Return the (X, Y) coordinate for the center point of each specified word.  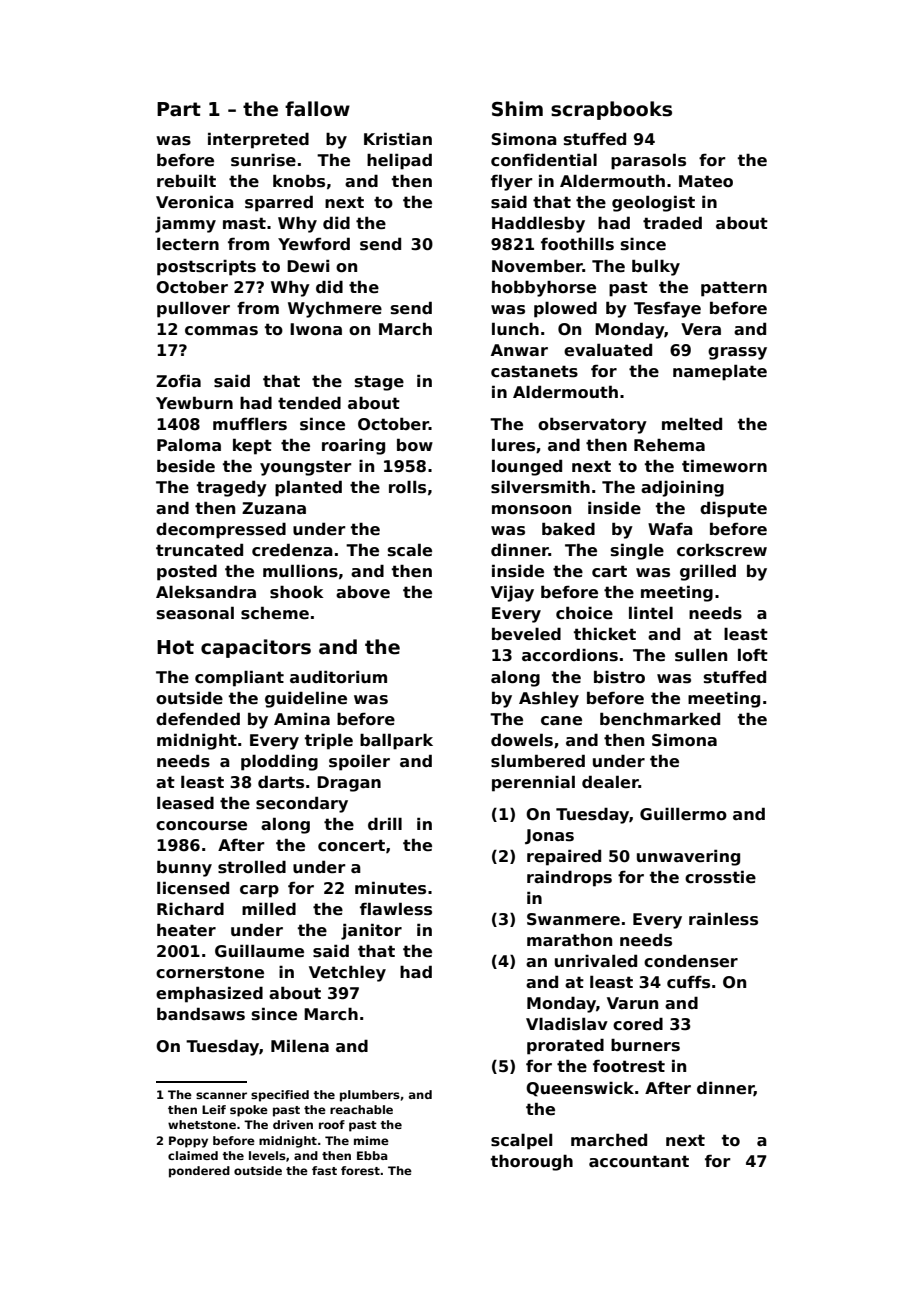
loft (753, 655)
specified (280, 1096)
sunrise (263, 160)
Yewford (314, 244)
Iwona (316, 329)
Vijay (512, 593)
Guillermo (683, 814)
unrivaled (596, 960)
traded (672, 223)
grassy (737, 353)
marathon (569, 940)
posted (187, 573)
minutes (390, 888)
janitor (371, 931)
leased (185, 803)
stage (379, 383)
